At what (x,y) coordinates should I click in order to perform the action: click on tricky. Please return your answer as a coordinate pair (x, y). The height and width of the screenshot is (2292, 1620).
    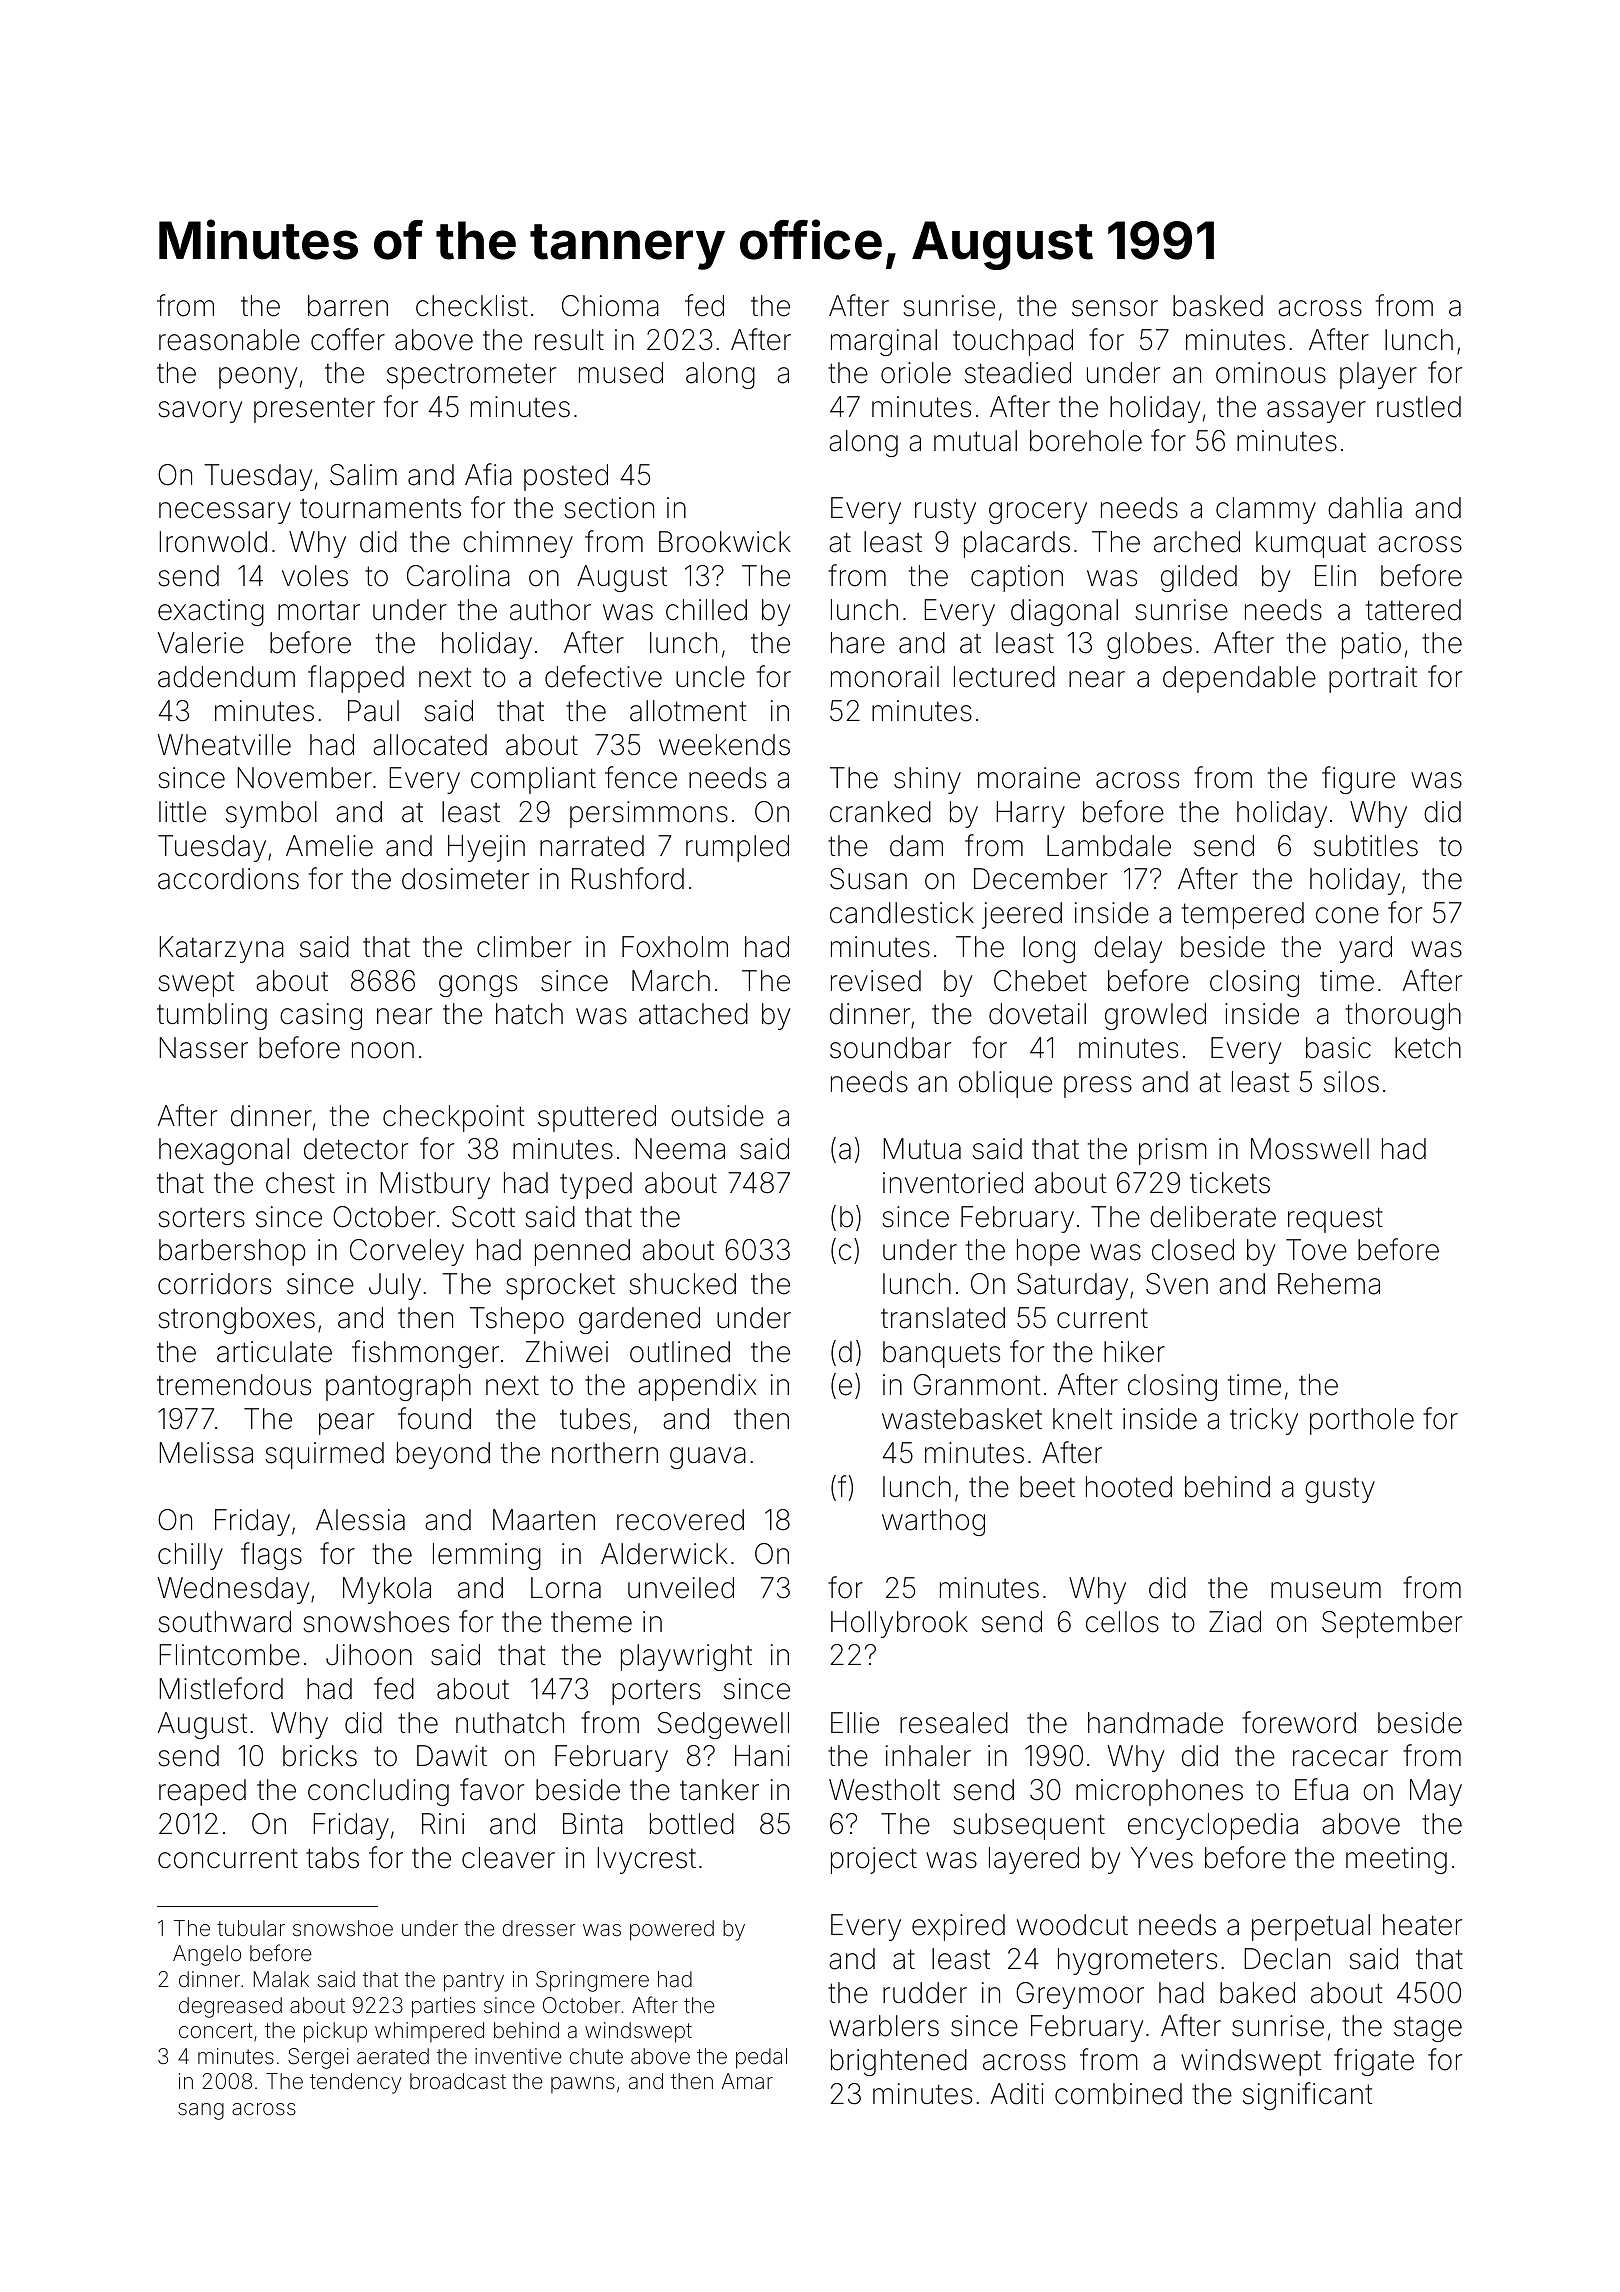
    Looking at the image, I should click on (1264, 1421).
